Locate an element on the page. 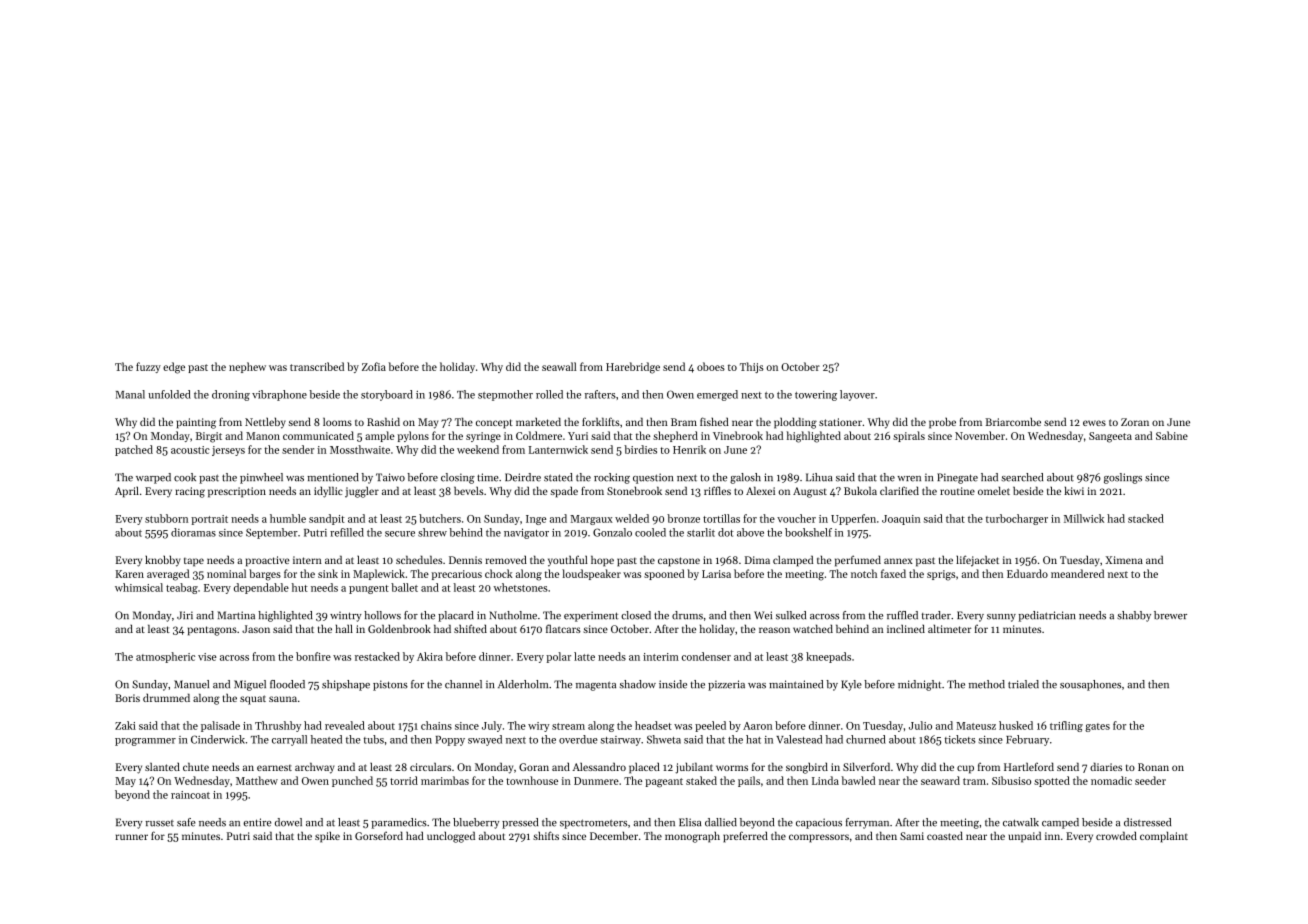  sauna is located at coordinates (283, 699).
